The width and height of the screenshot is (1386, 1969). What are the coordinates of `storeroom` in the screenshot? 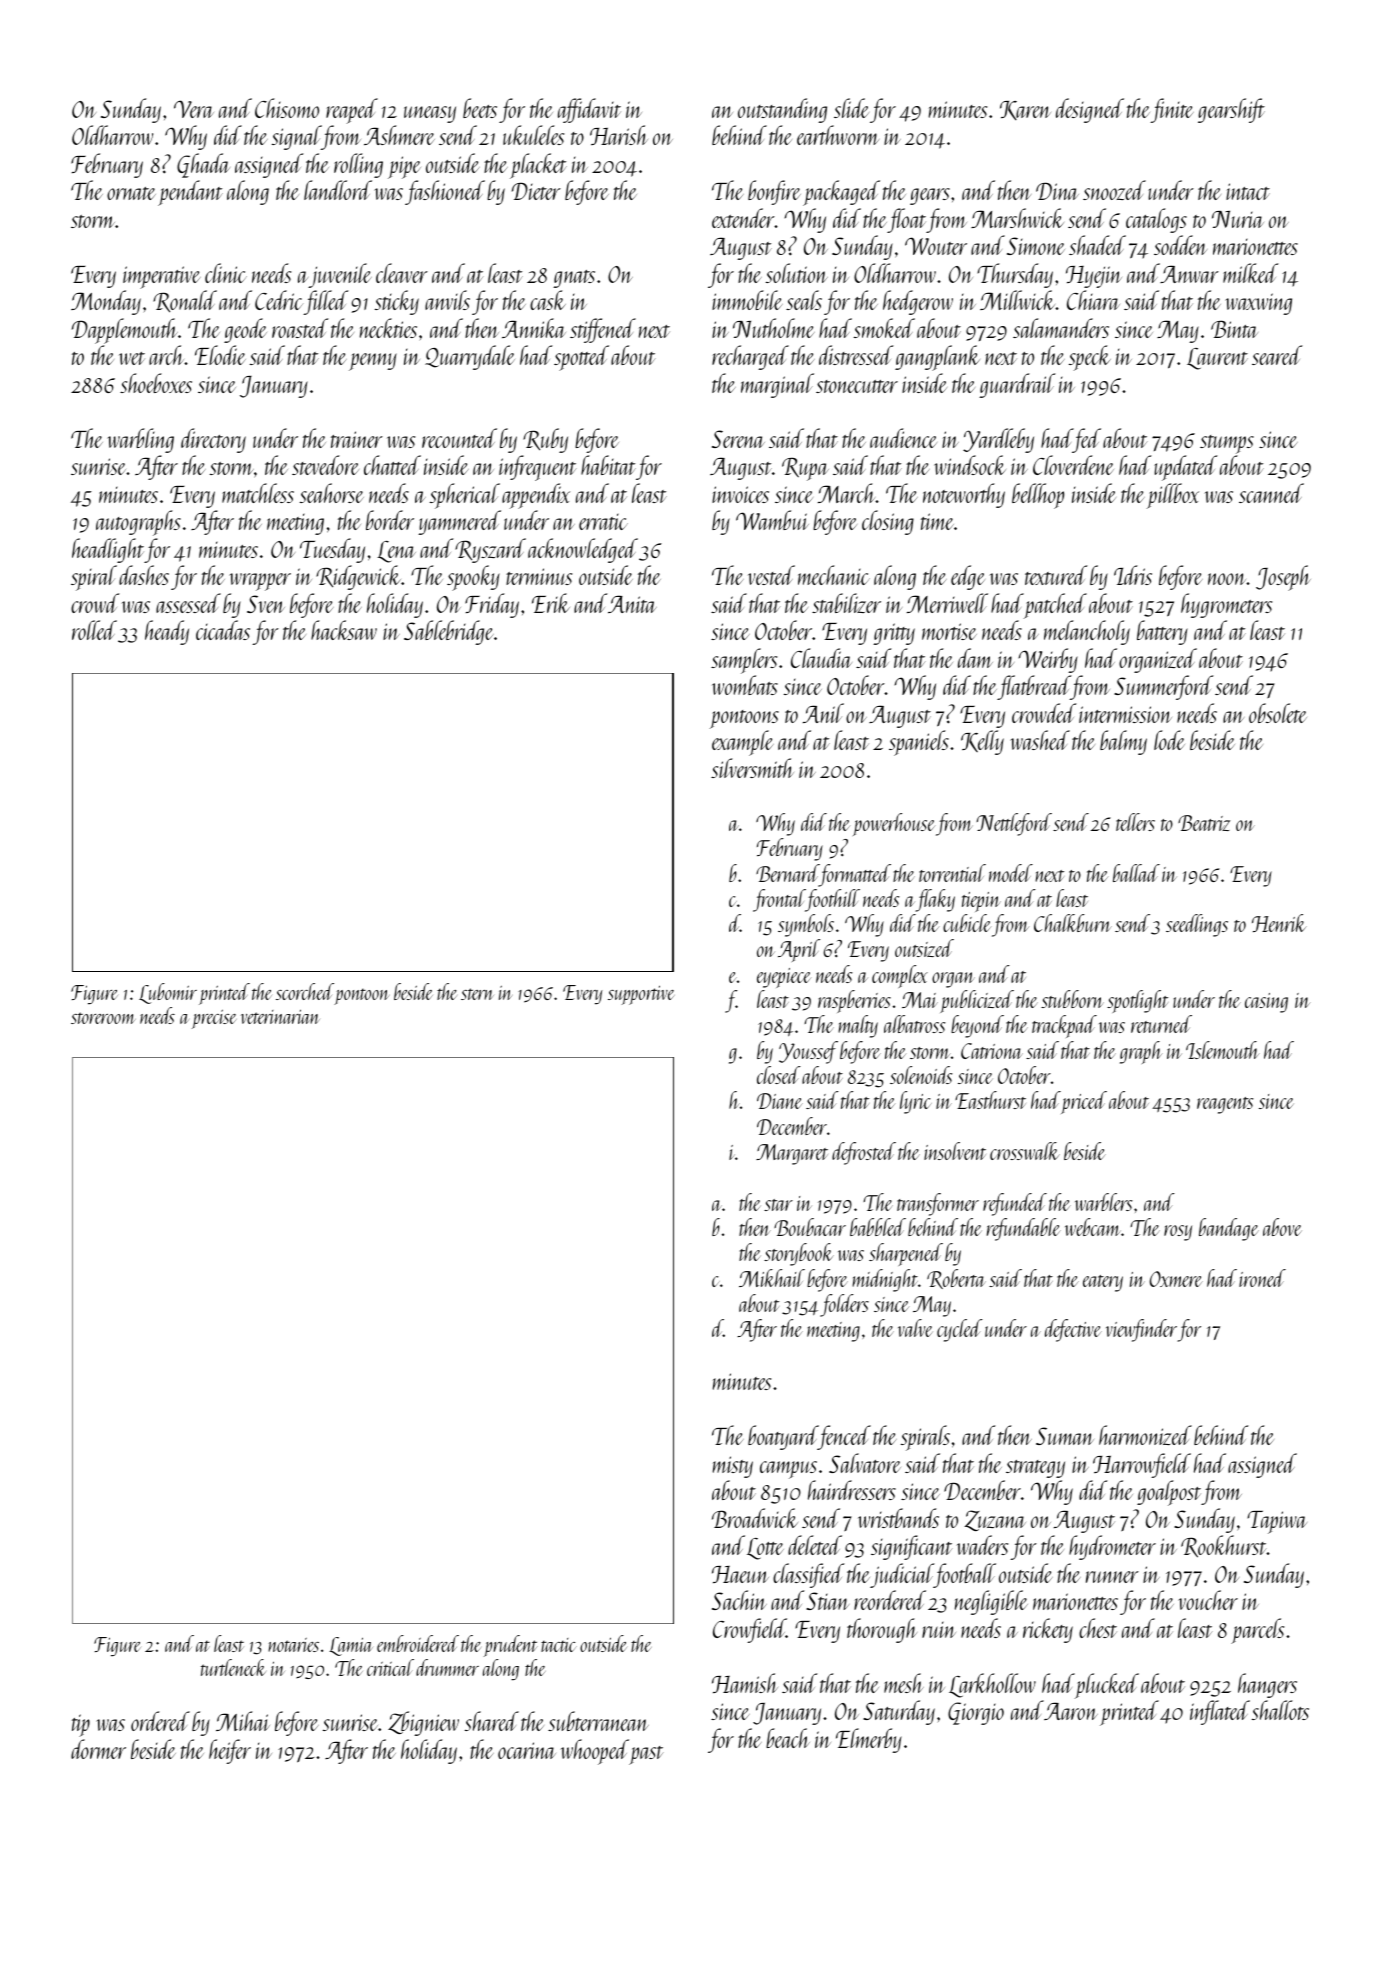 It's located at (103, 1018).
